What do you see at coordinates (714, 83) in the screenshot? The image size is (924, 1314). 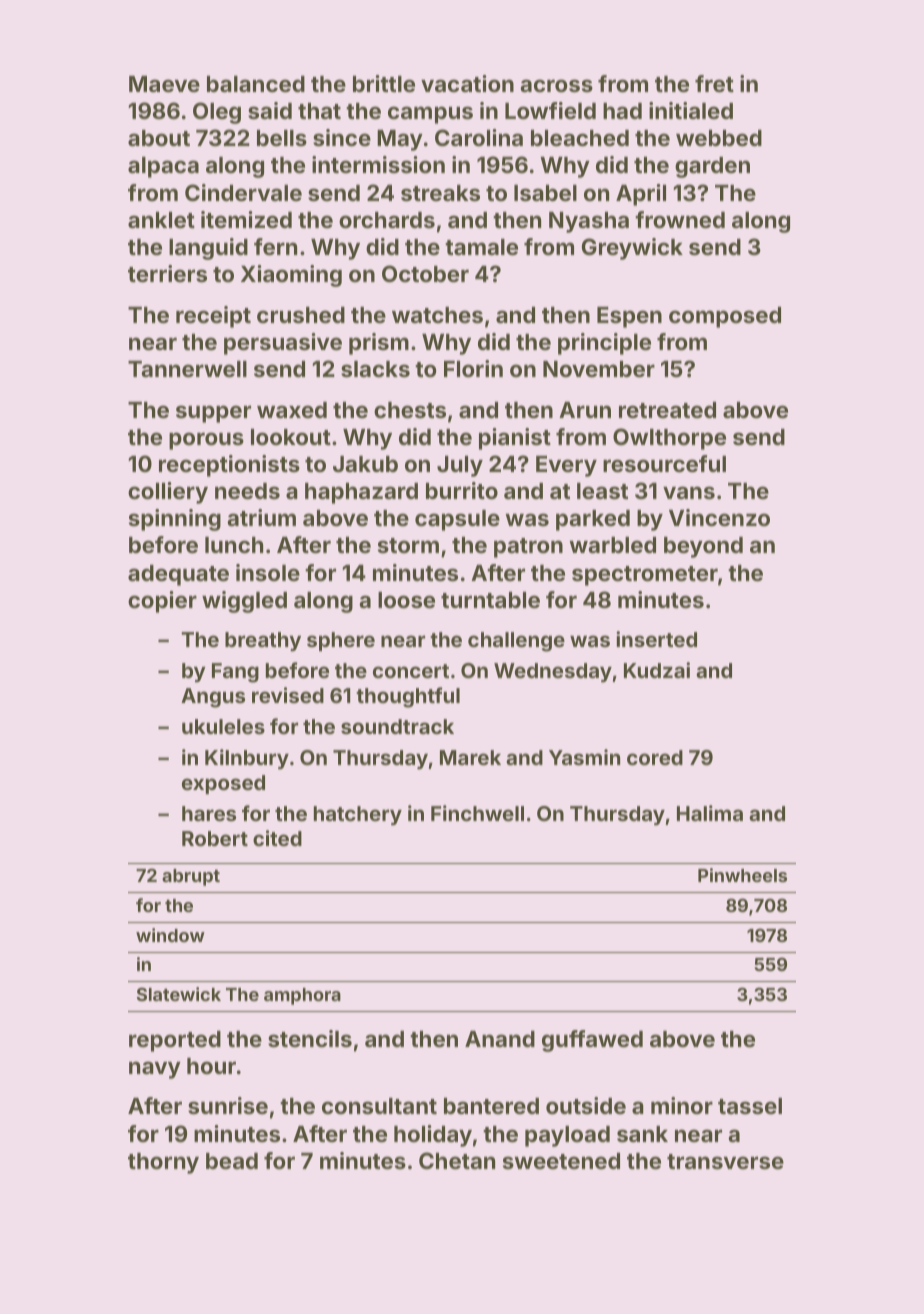 I see `fret` at bounding box center [714, 83].
